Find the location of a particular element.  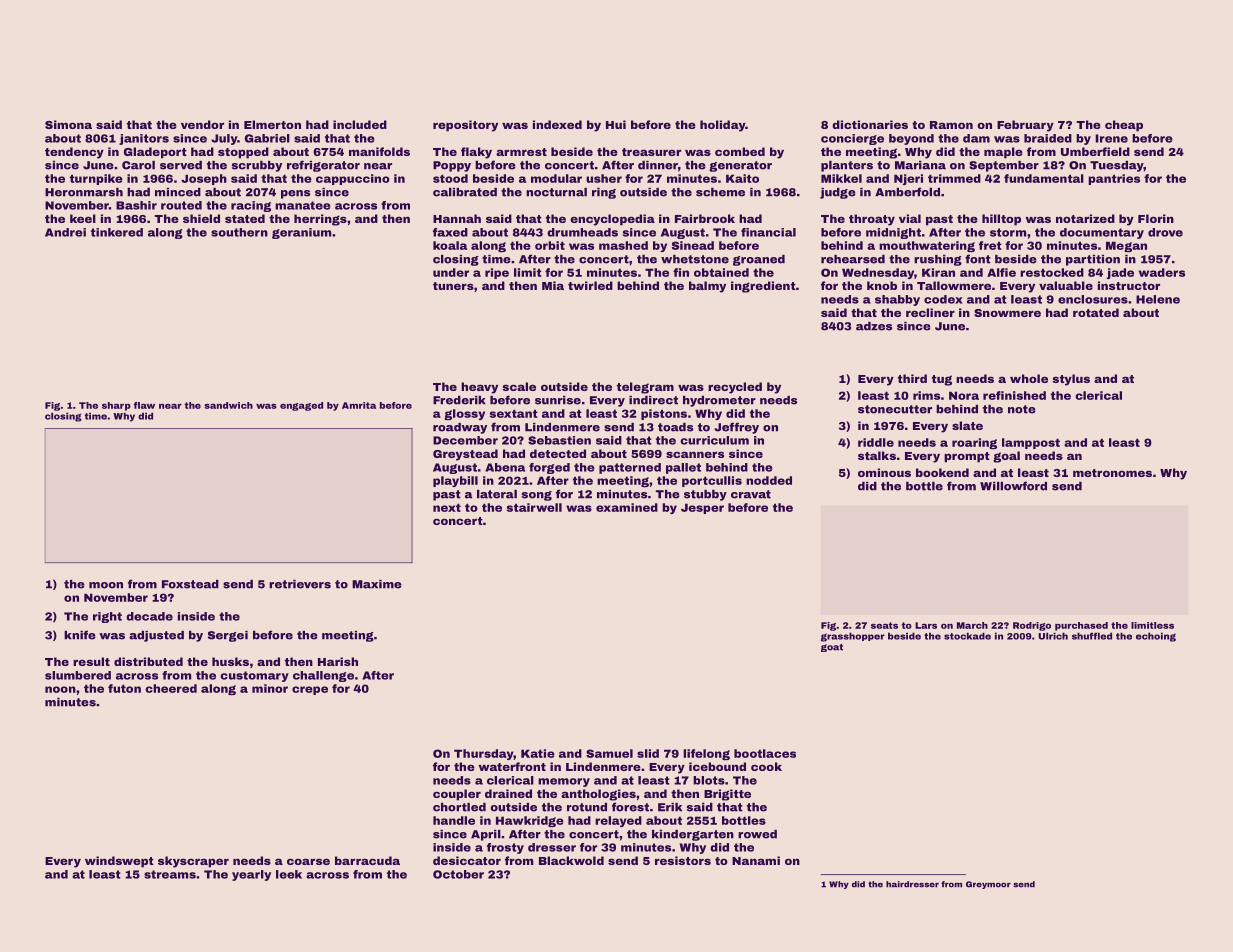

cook is located at coordinates (766, 766).
